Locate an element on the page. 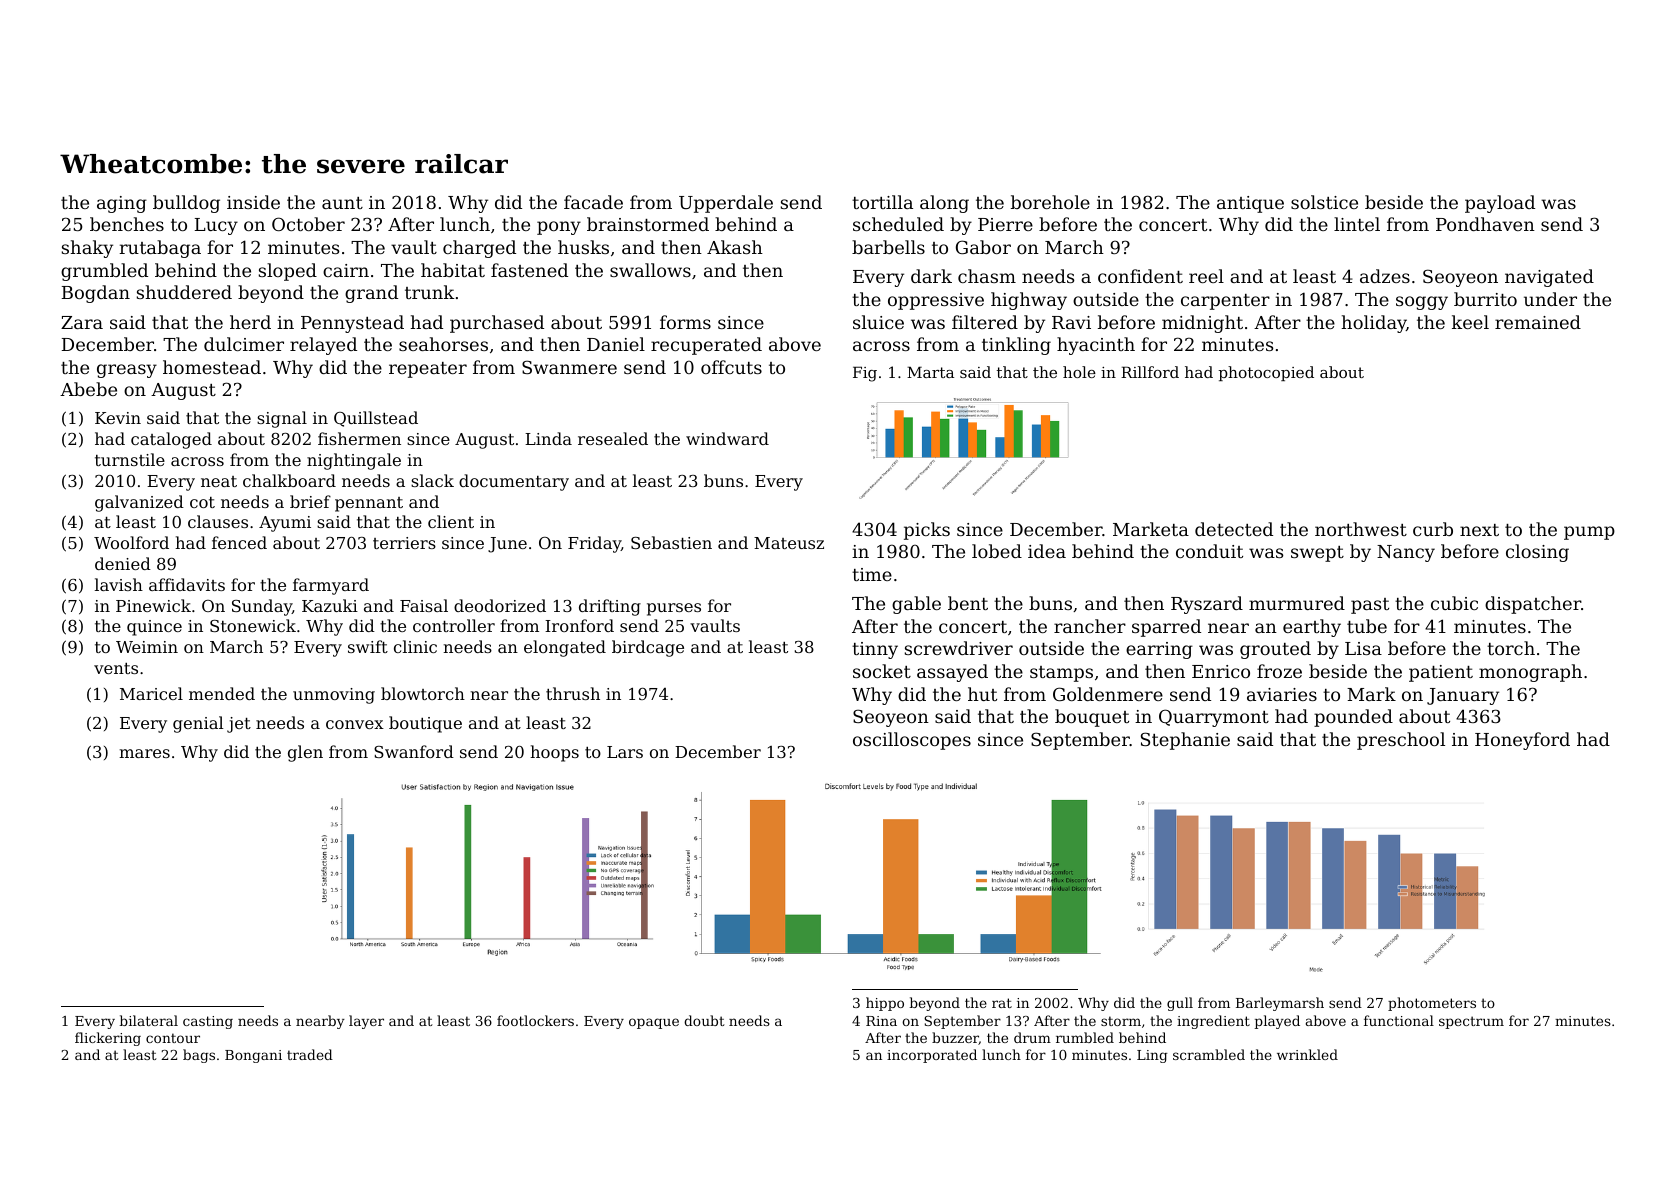 The image size is (1679, 1187). past is located at coordinates (1370, 606).
